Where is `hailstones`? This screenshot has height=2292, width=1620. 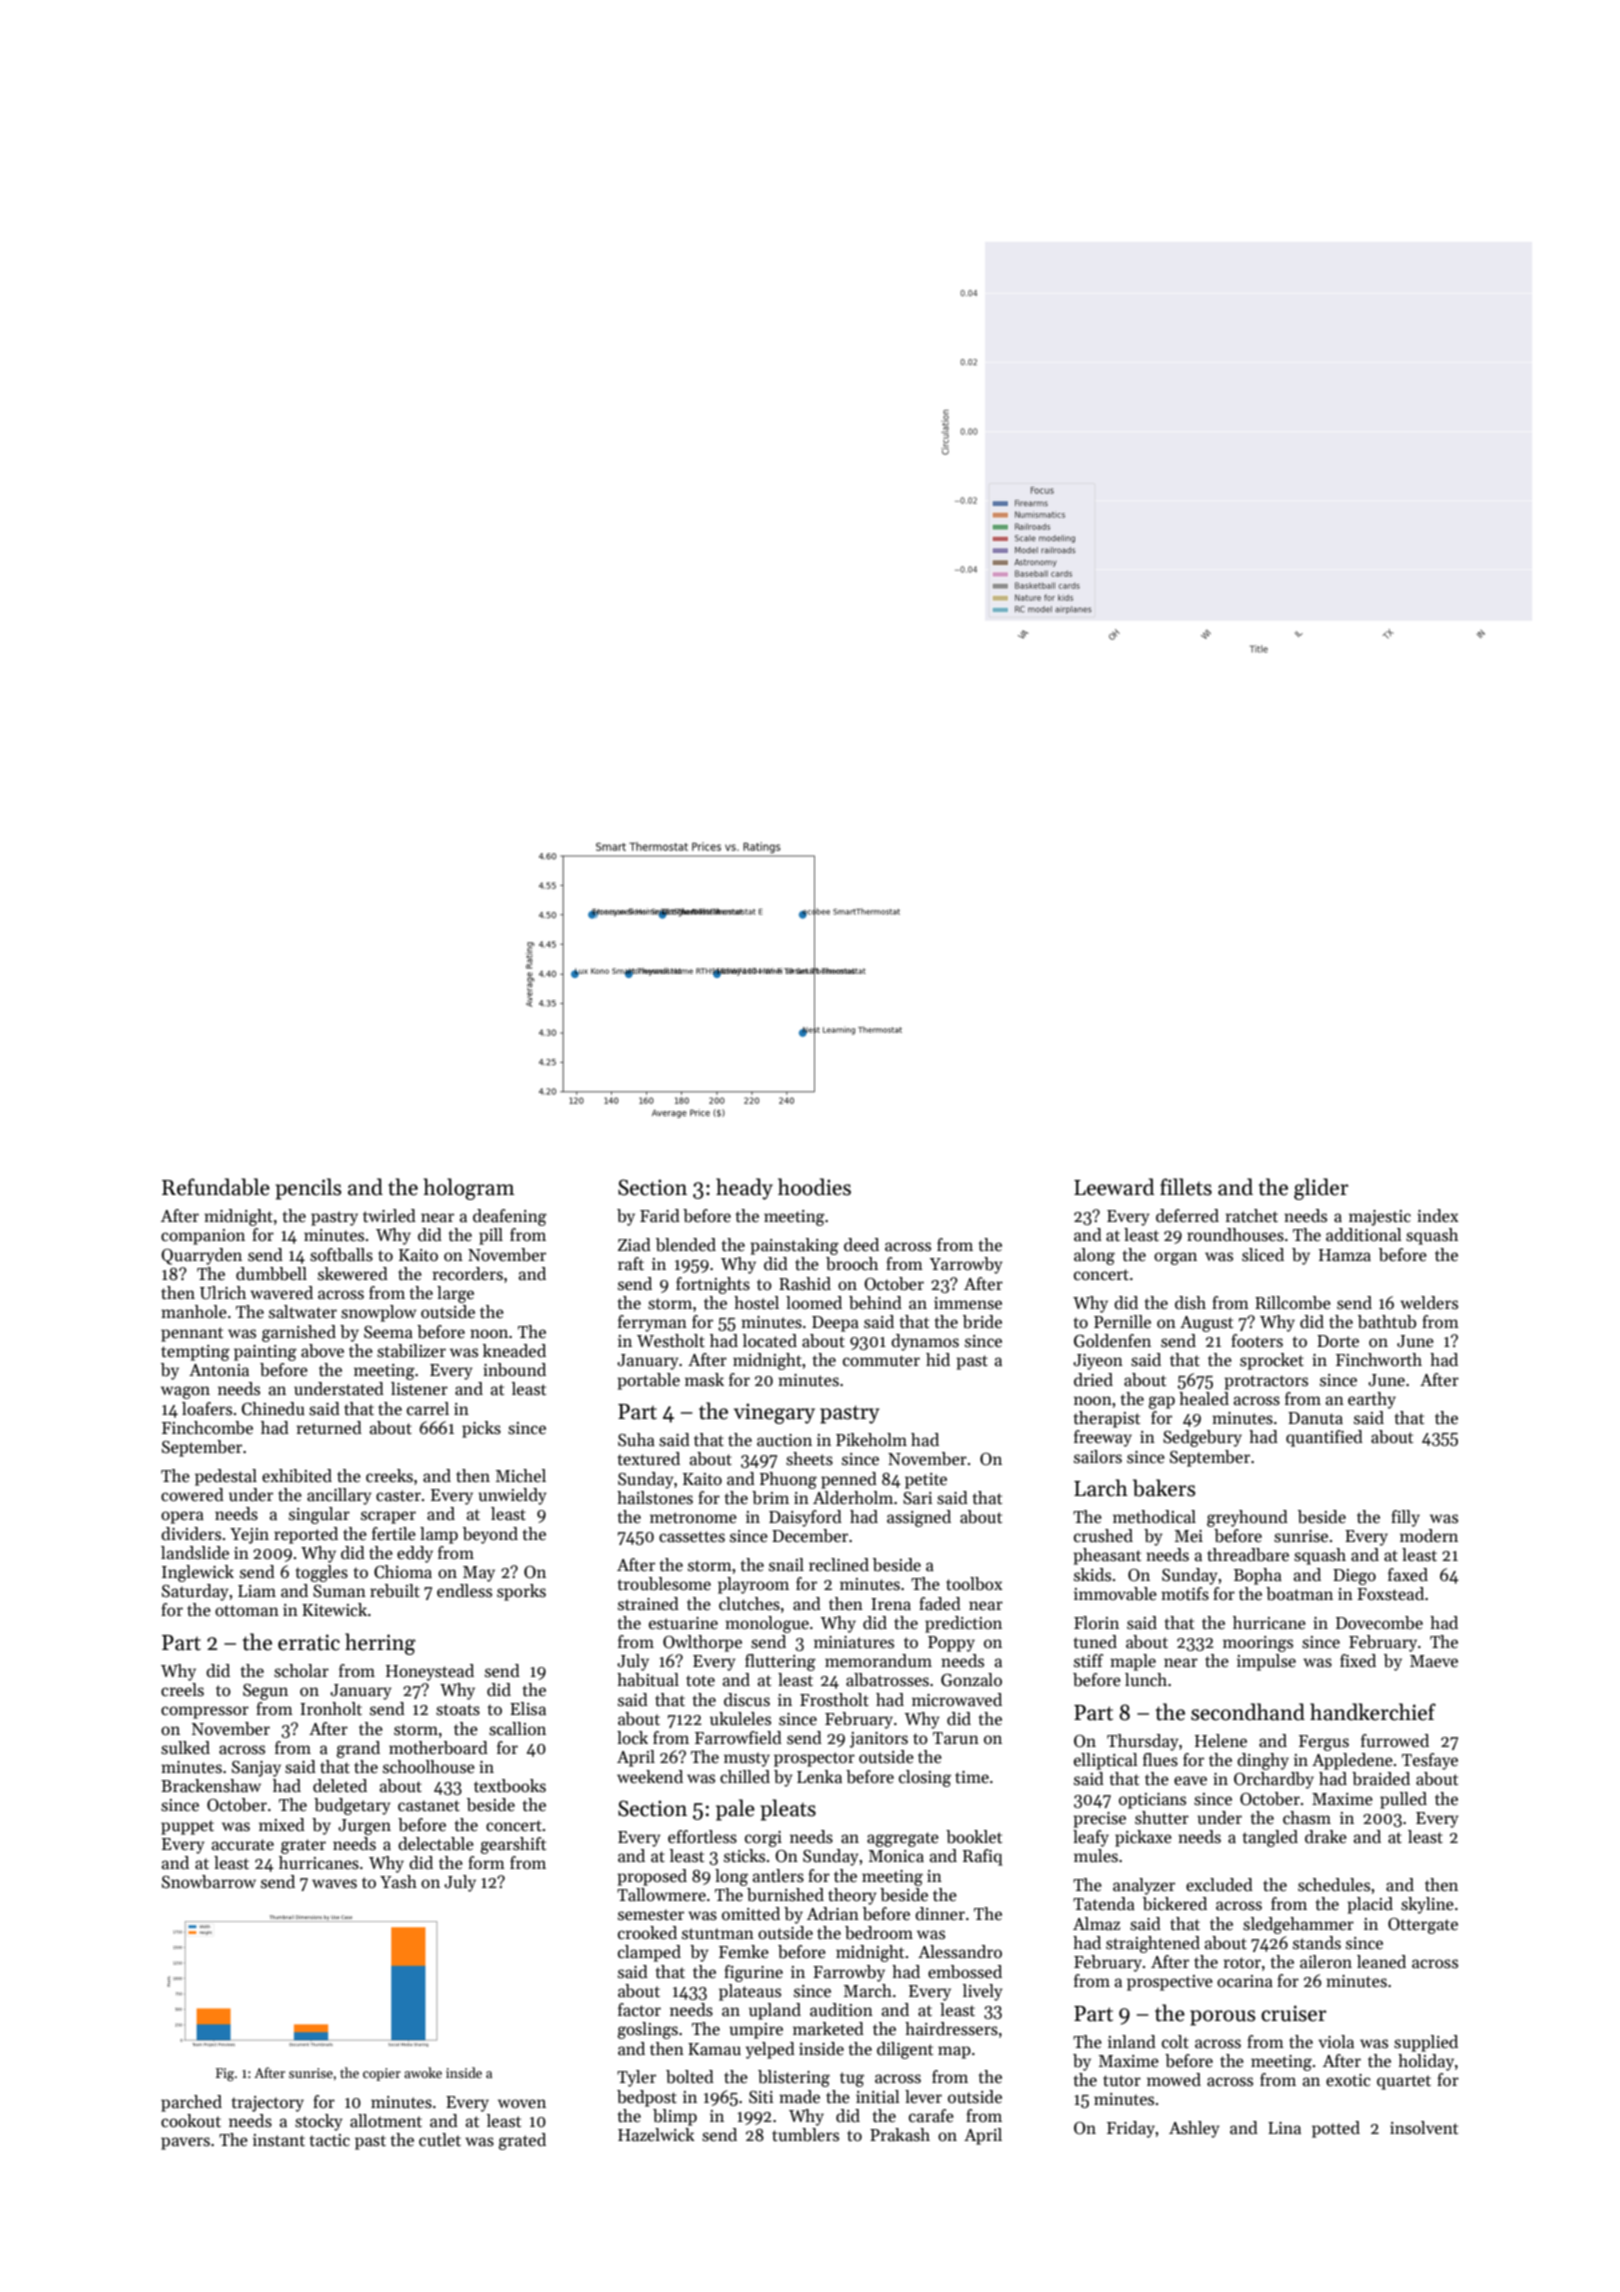 hailstones is located at coordinates (655, 1498).
